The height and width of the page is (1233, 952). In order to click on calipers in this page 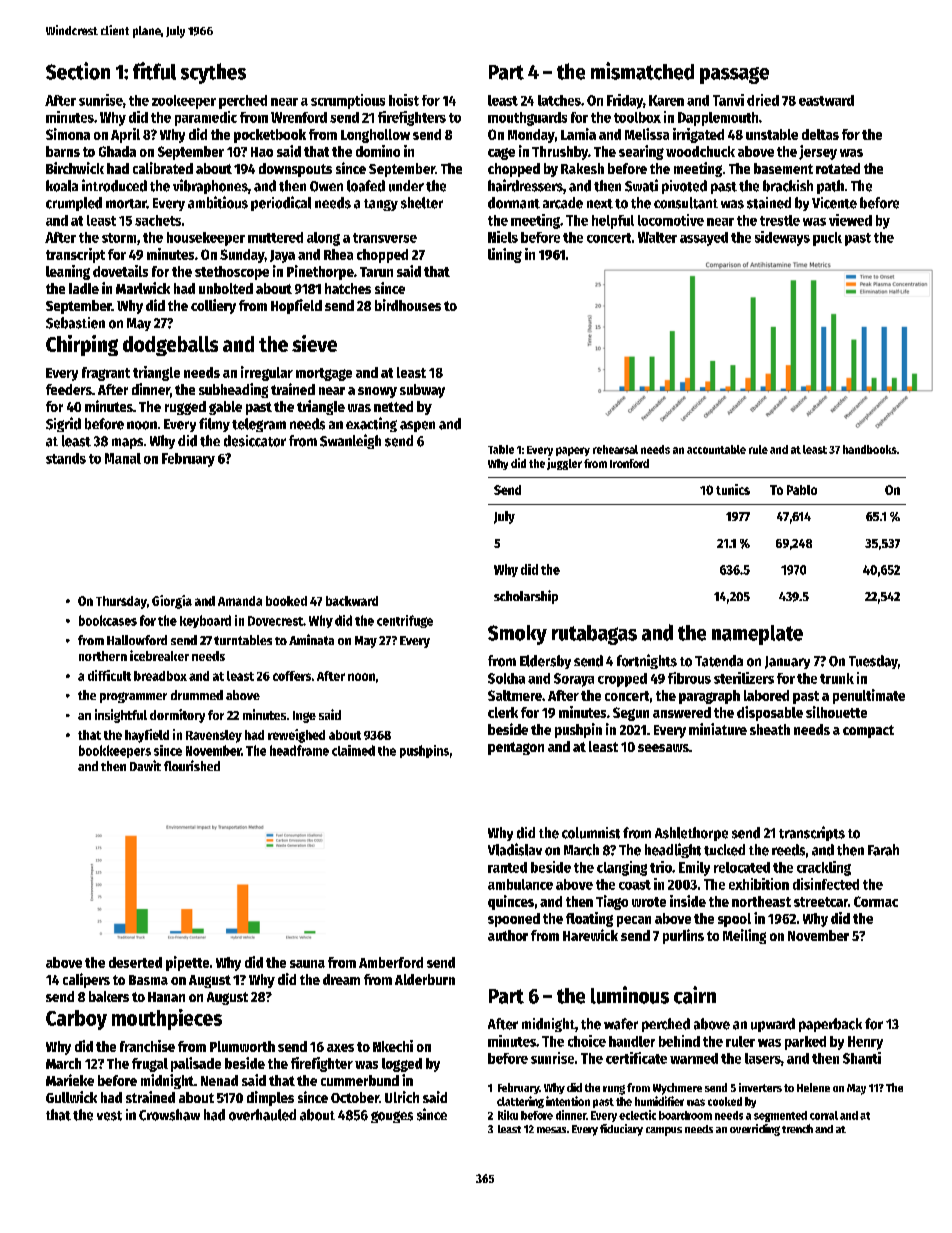, I will do `click(86, 980)`.
